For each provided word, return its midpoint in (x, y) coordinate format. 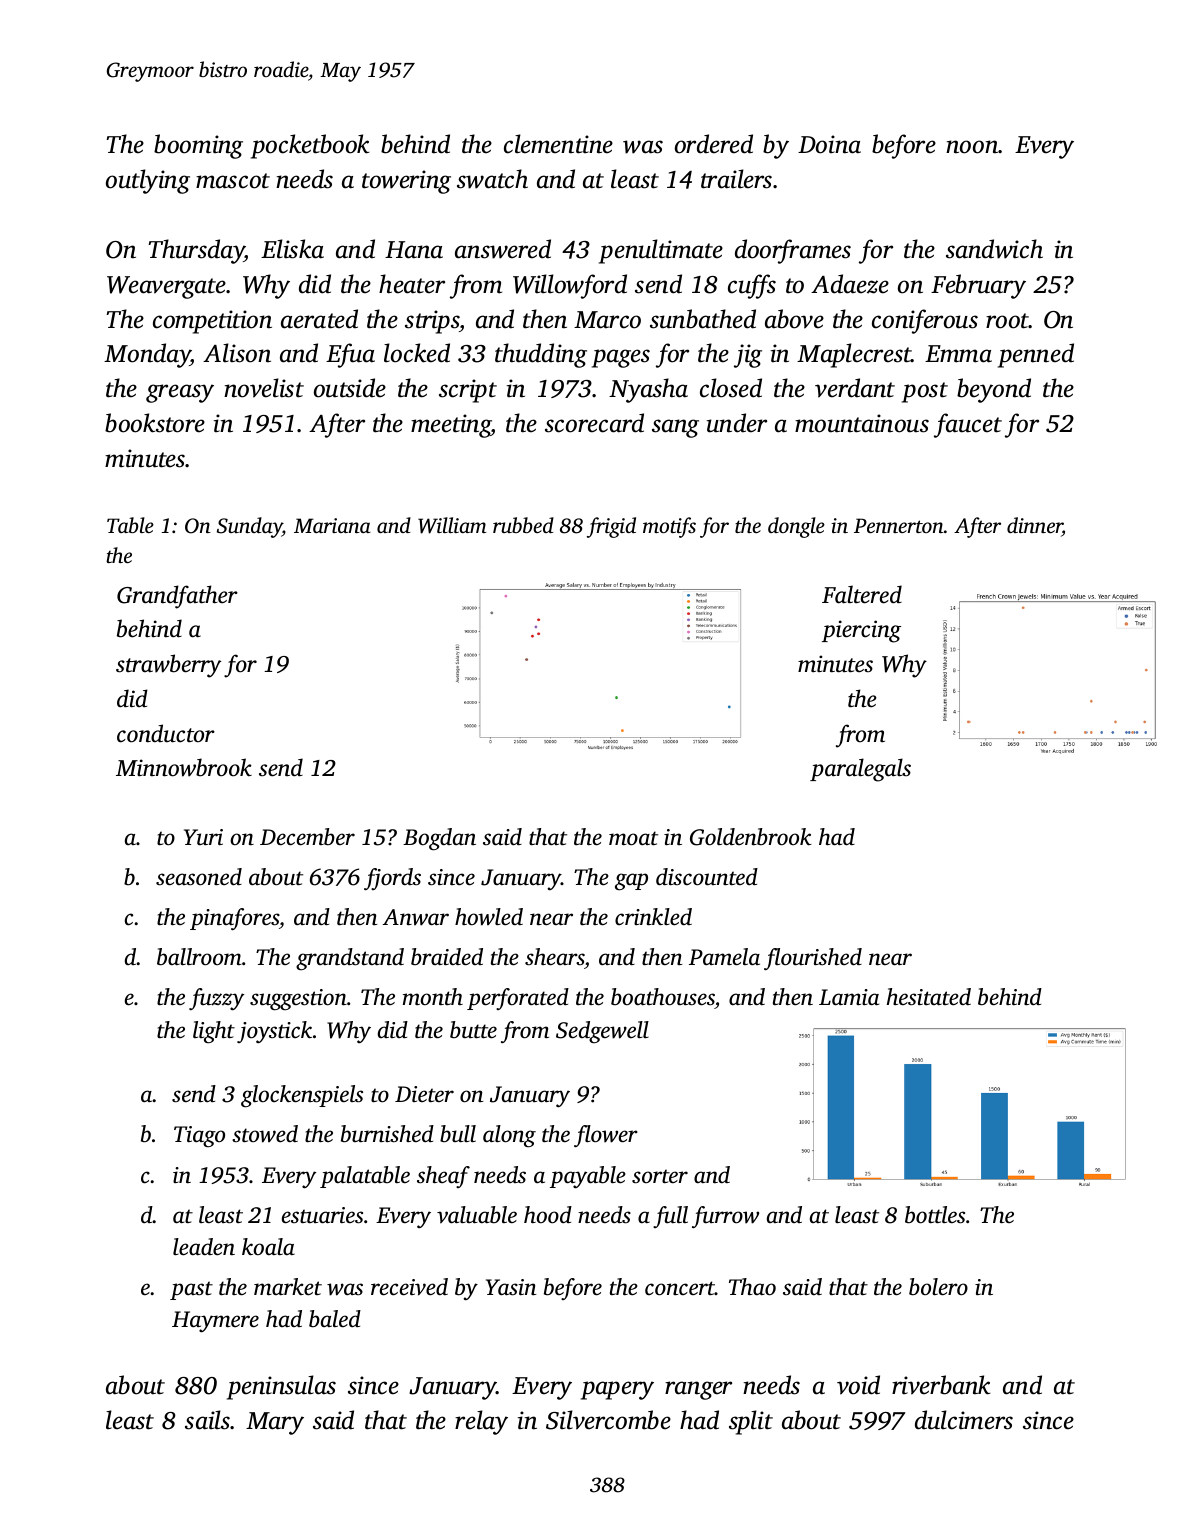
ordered (714, 144)
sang (675, 428)
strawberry (168, 666)
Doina (829, 144)
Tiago (199, 1136)
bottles (935, 1215)
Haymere (215, 1322)
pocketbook (310, 146)
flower (606, 1136)
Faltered (862, 594)
